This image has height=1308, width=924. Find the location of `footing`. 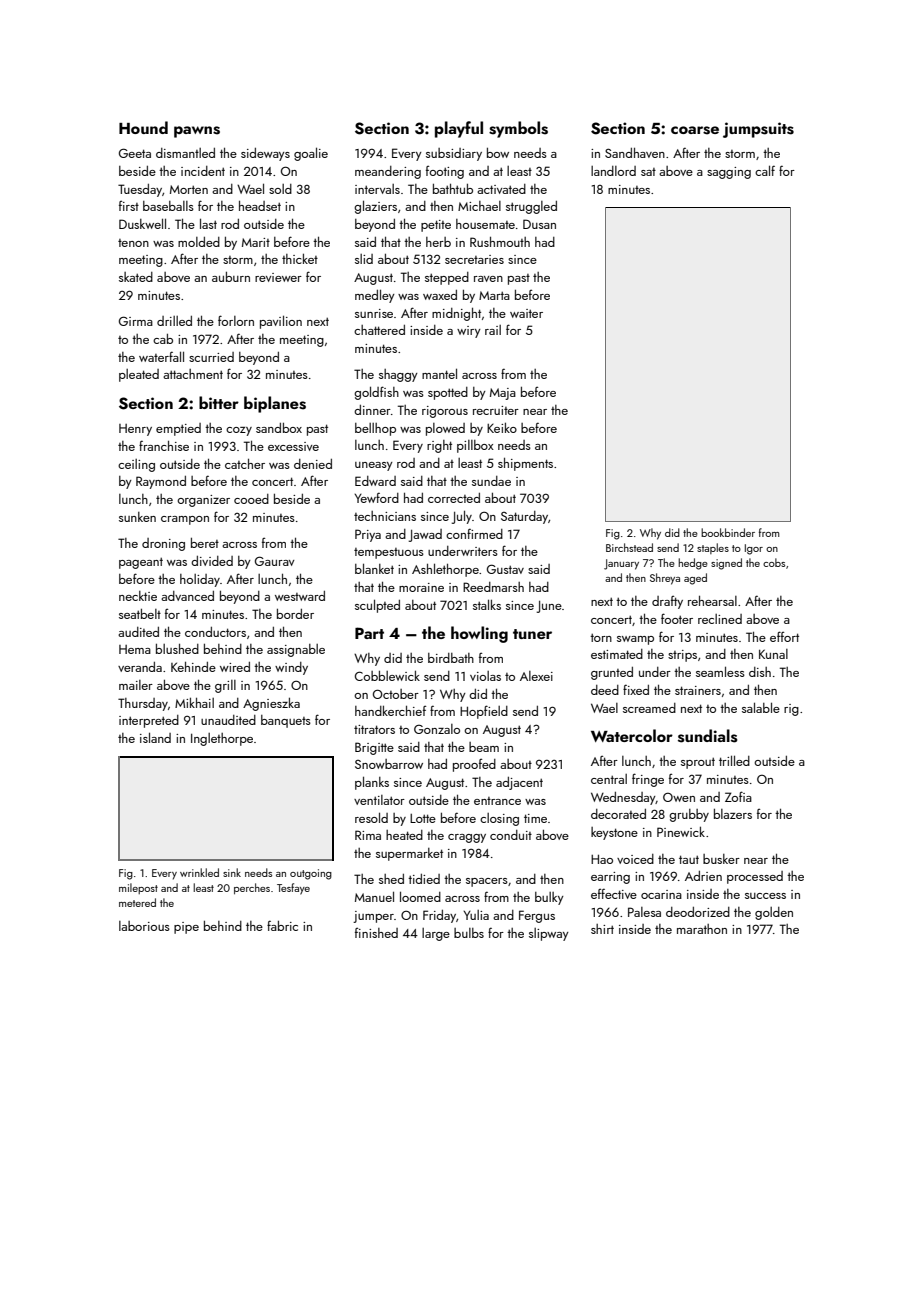

footing is located at coordinates (445, 172).
